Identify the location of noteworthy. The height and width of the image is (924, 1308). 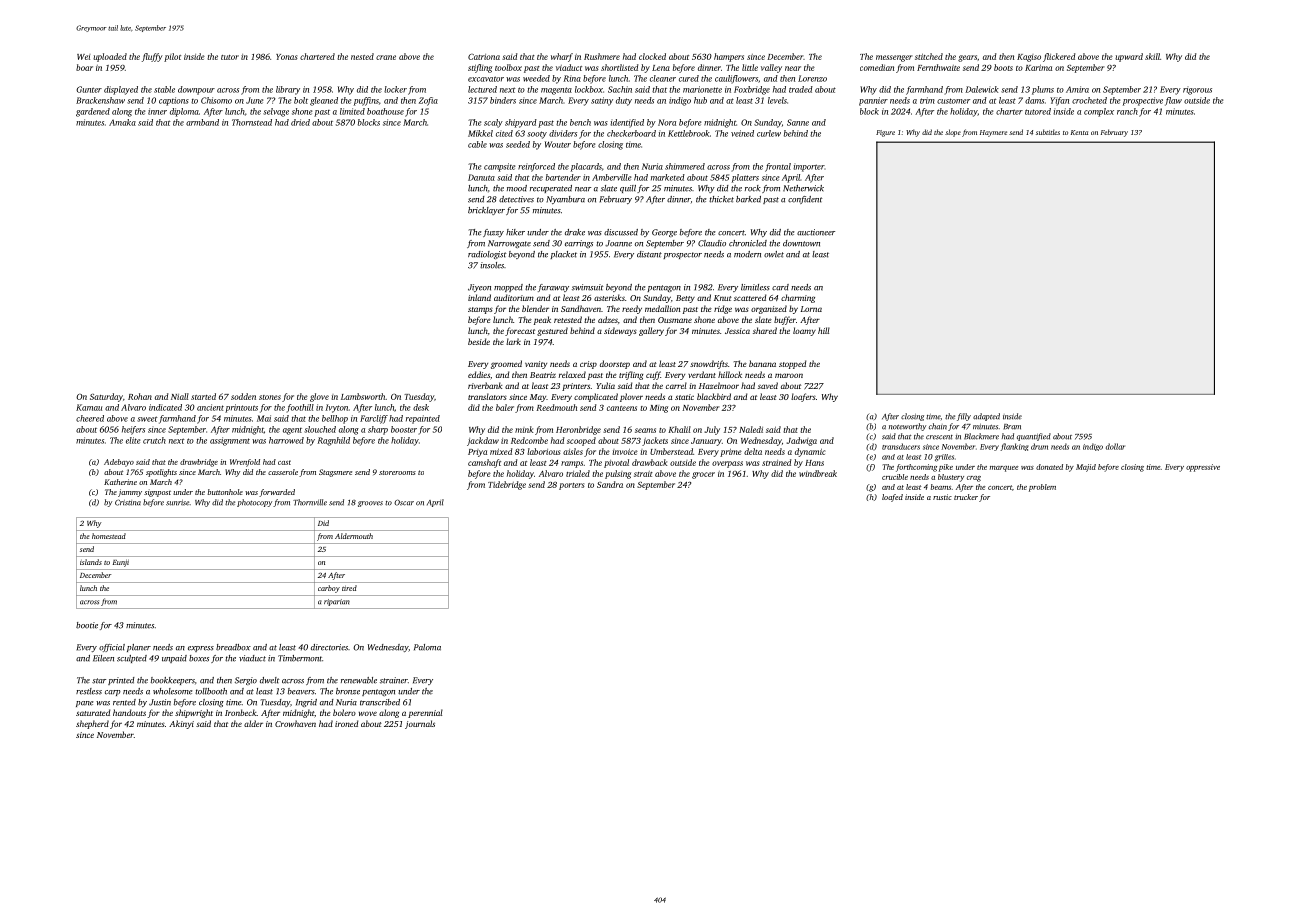
(907, 427).
